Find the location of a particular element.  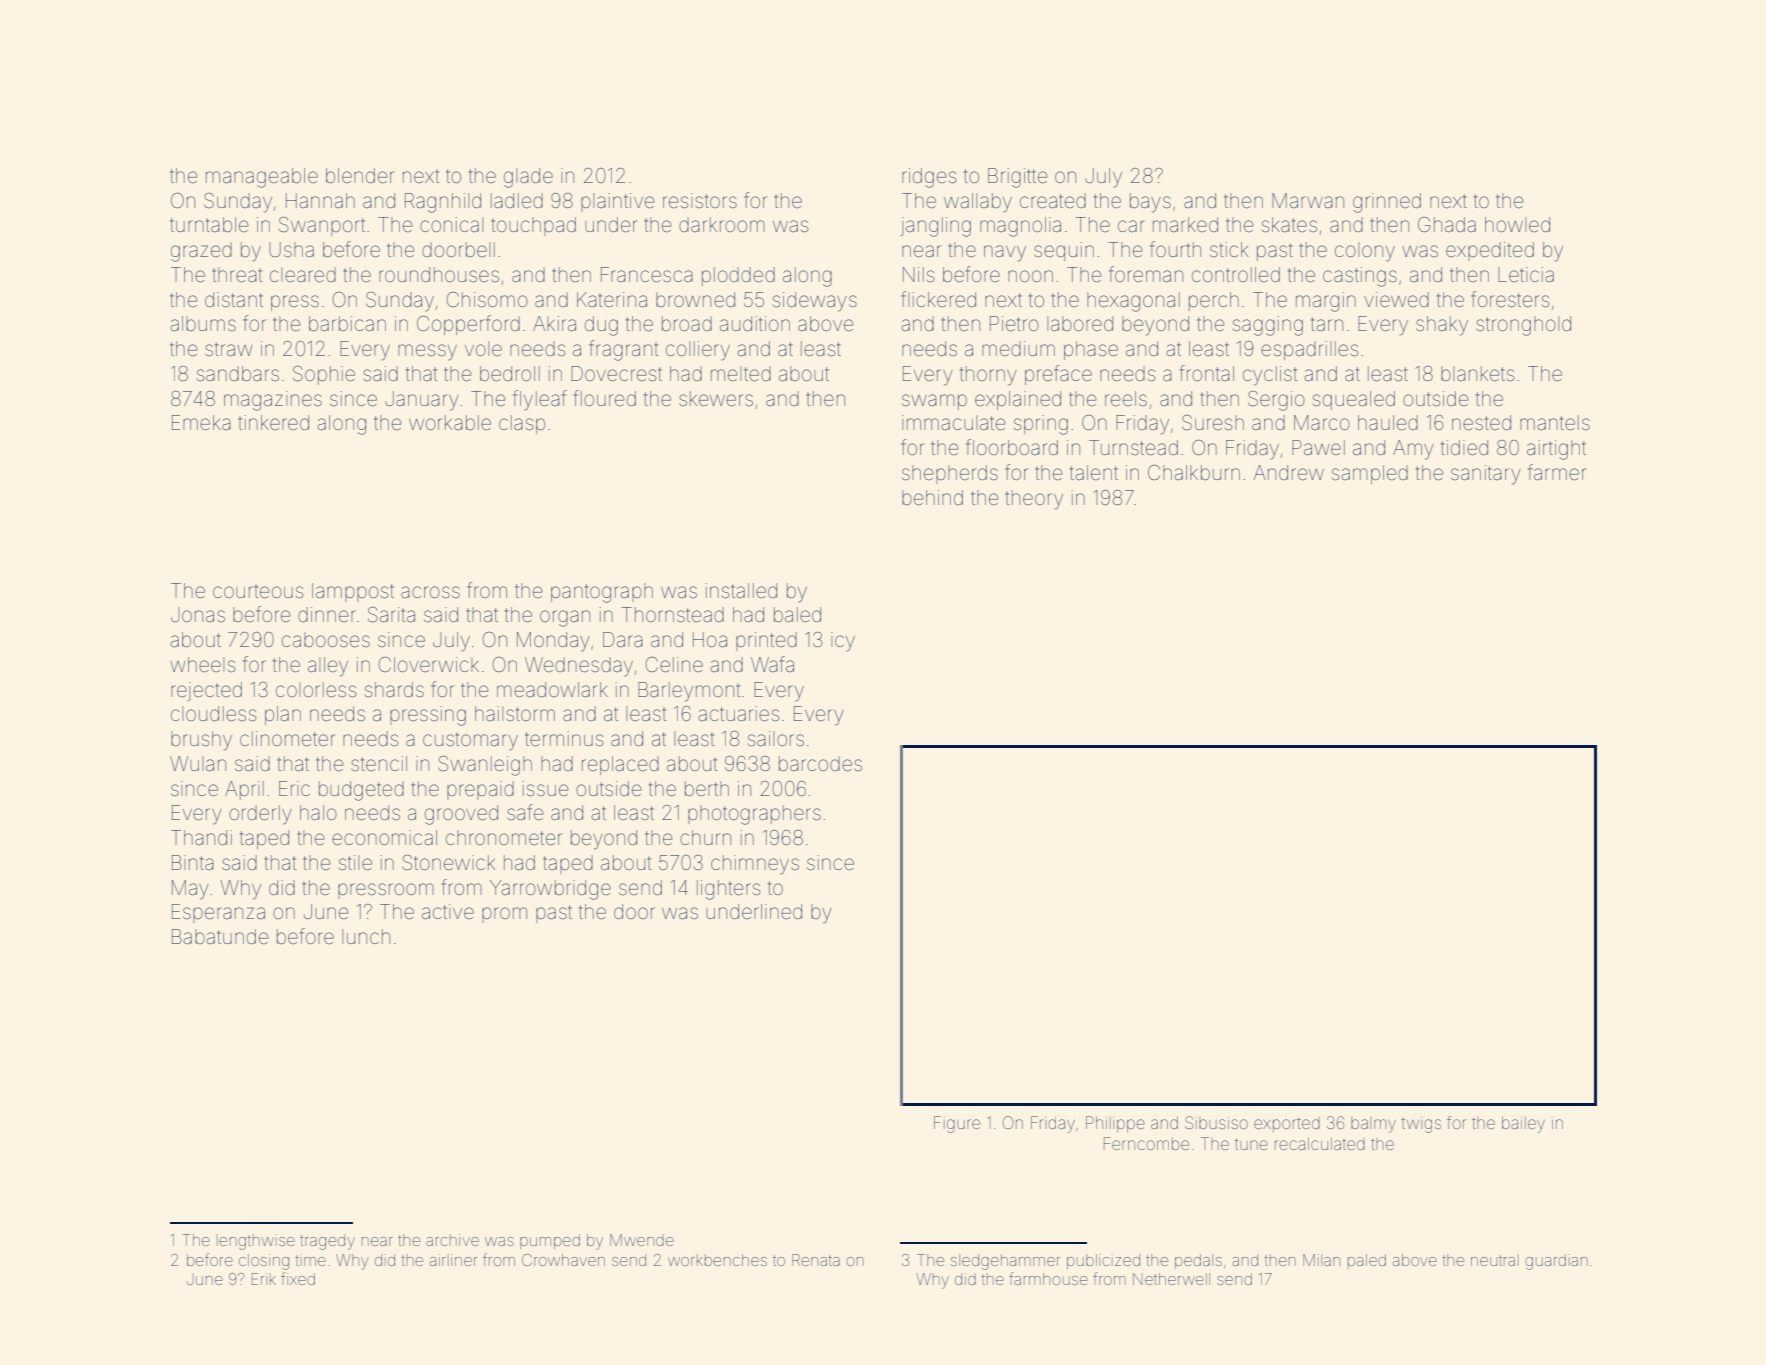

stick is located at coordinates (1229, 249).
